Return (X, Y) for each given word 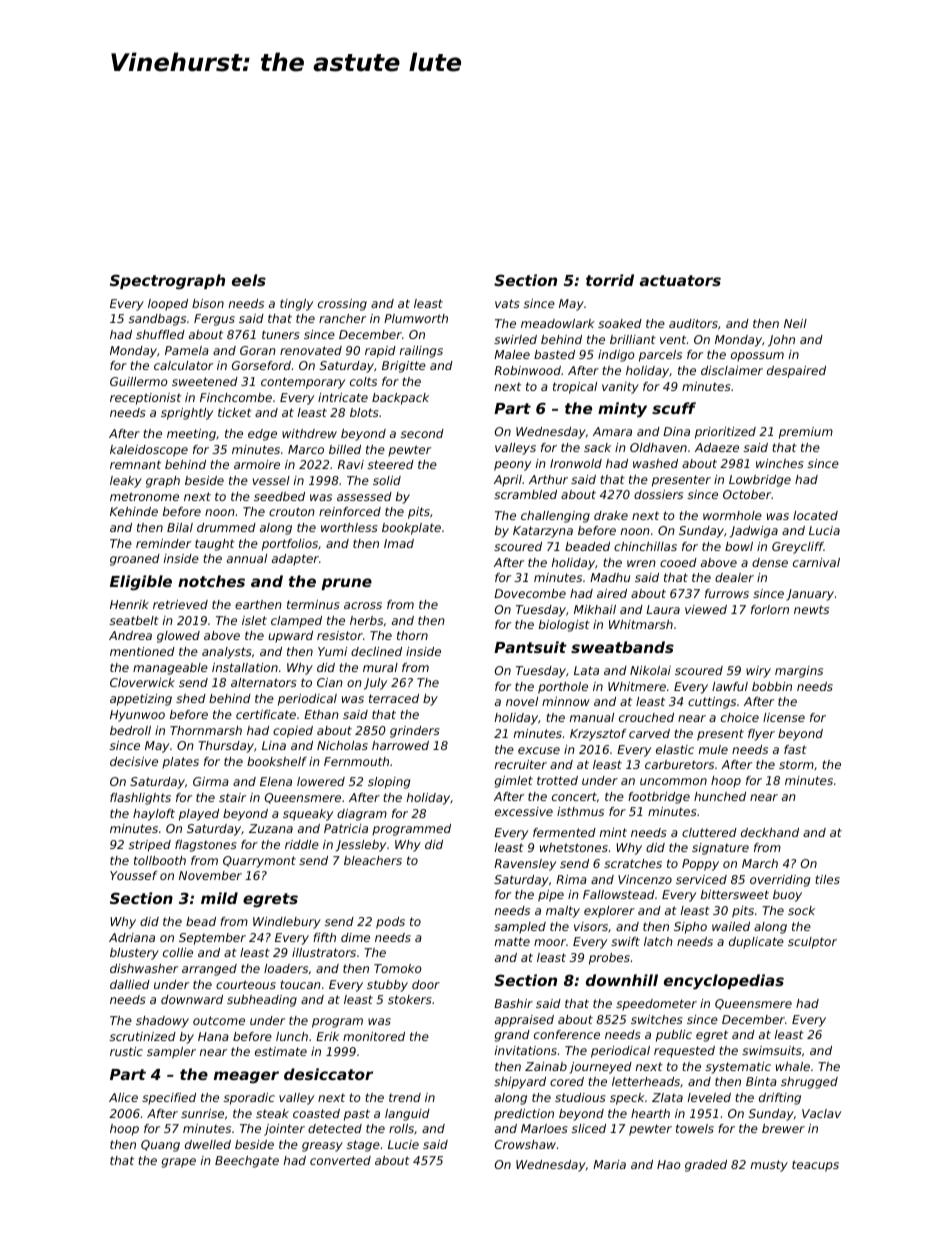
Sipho (690, 928)
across (363, 605)
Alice (123, 1097)
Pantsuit (530, 647)
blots (364, 412)
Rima (571, 879)
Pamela (187, 350)
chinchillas (645, 546)
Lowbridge (760, 481)
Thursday (226, 747)
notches (211, 581)
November (210, 875)
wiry (758, 672)
